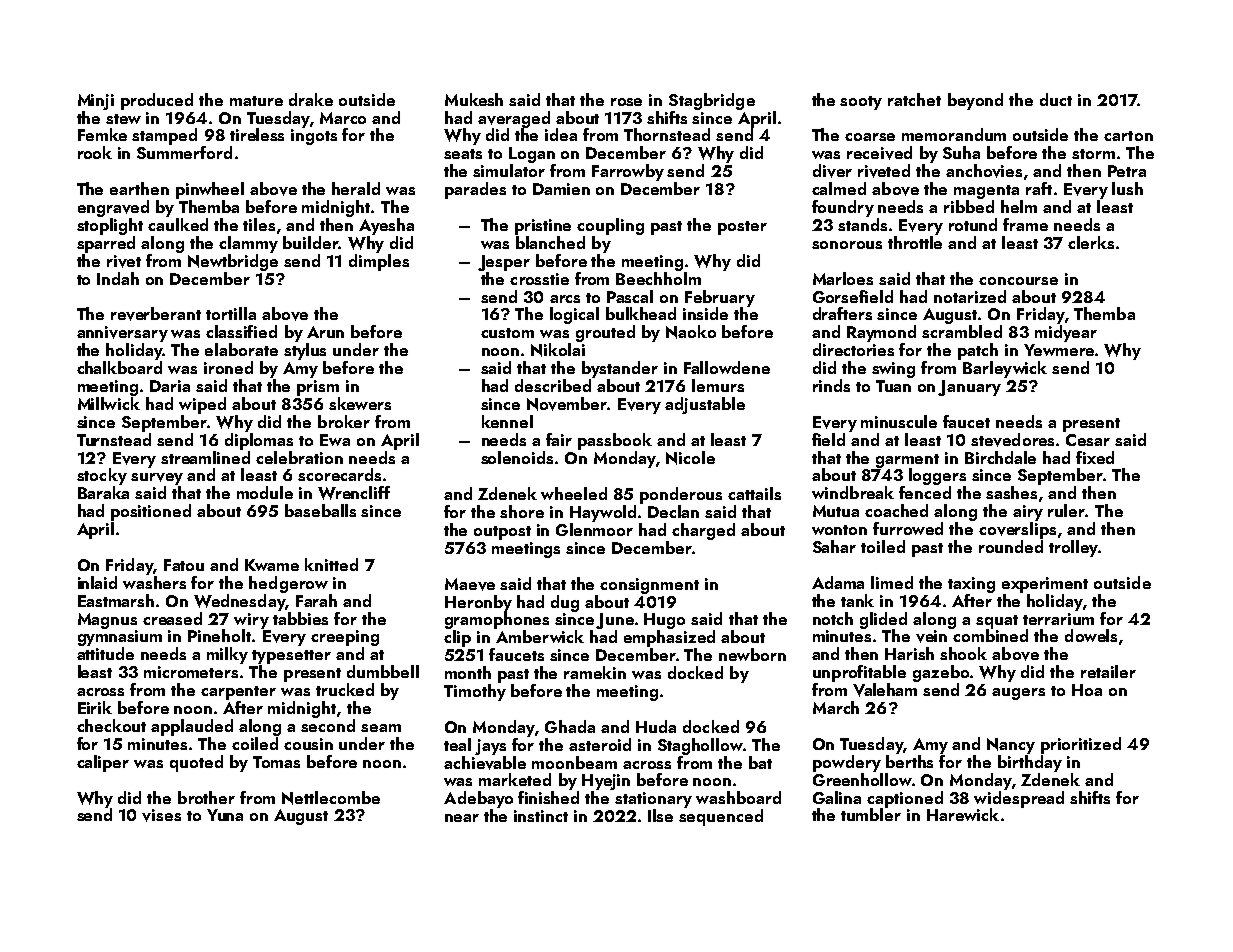  Describe the element at coordinates (712, 101) in the image. I see `Stagbridge` at that location.
